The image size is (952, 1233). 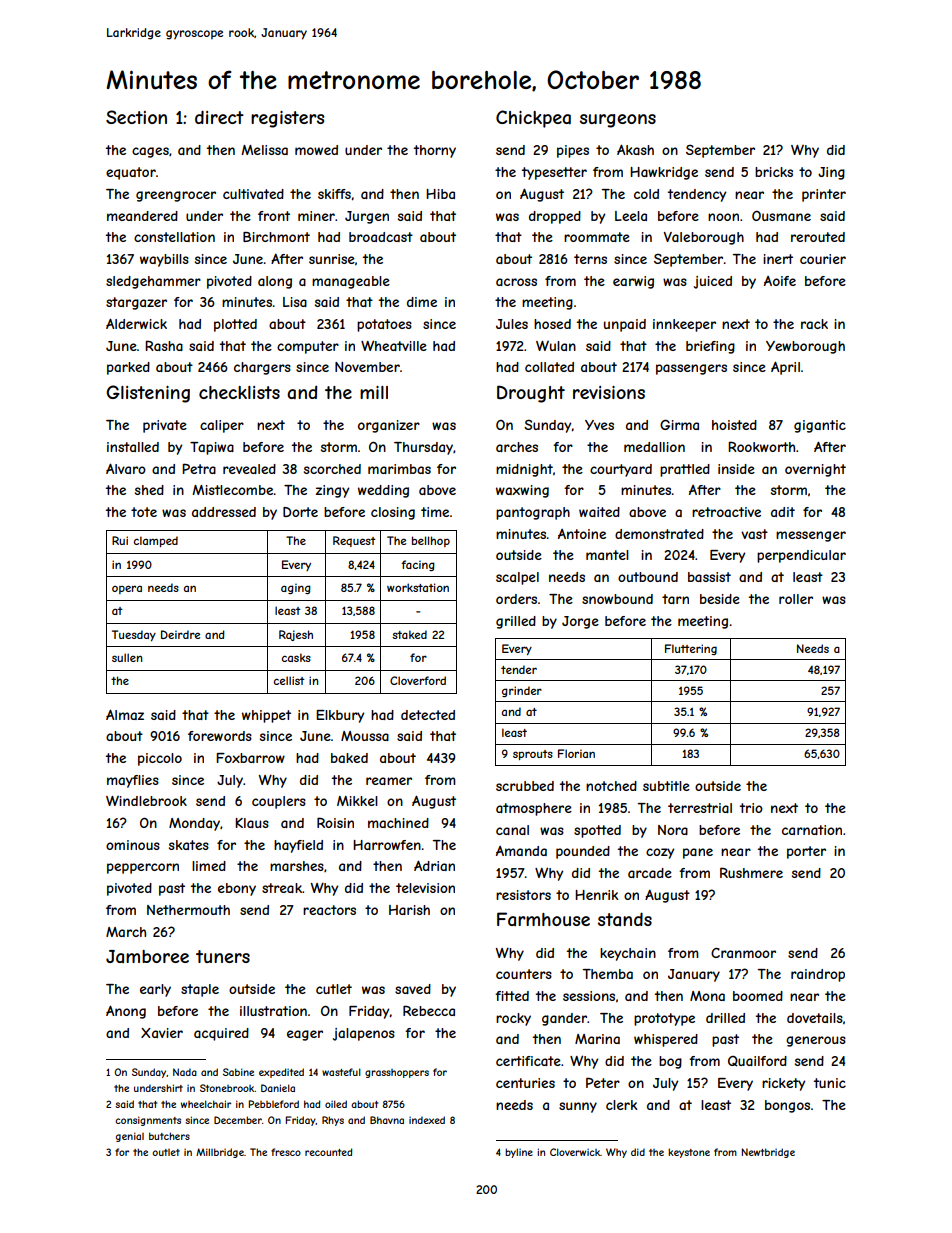 I want to click on Chickpea, so click(x=533, y=119).
